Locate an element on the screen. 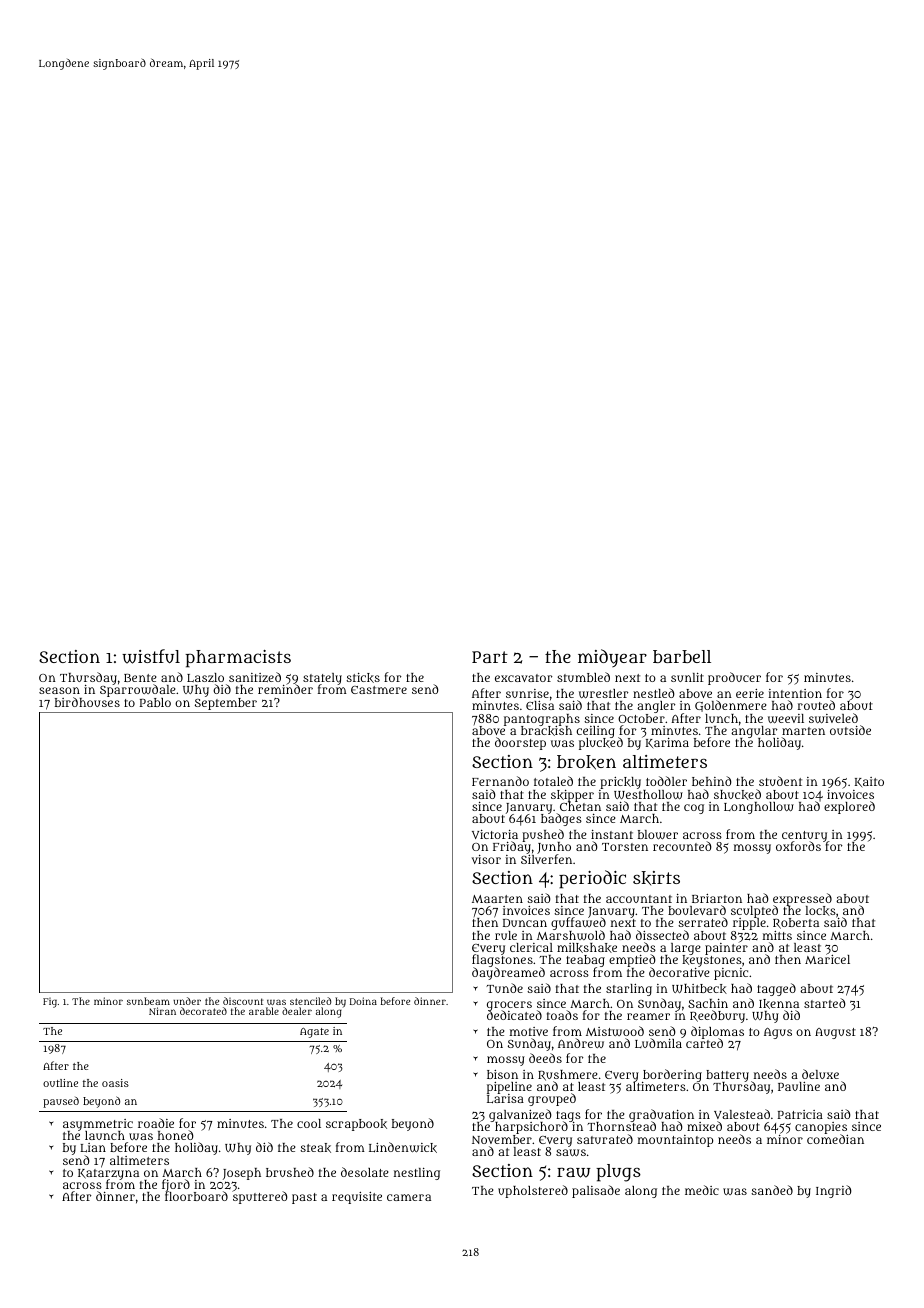 Image resolution: width=924 pixels, height=1308 pixels. Patricia is located at coordinates (800, 1114).
